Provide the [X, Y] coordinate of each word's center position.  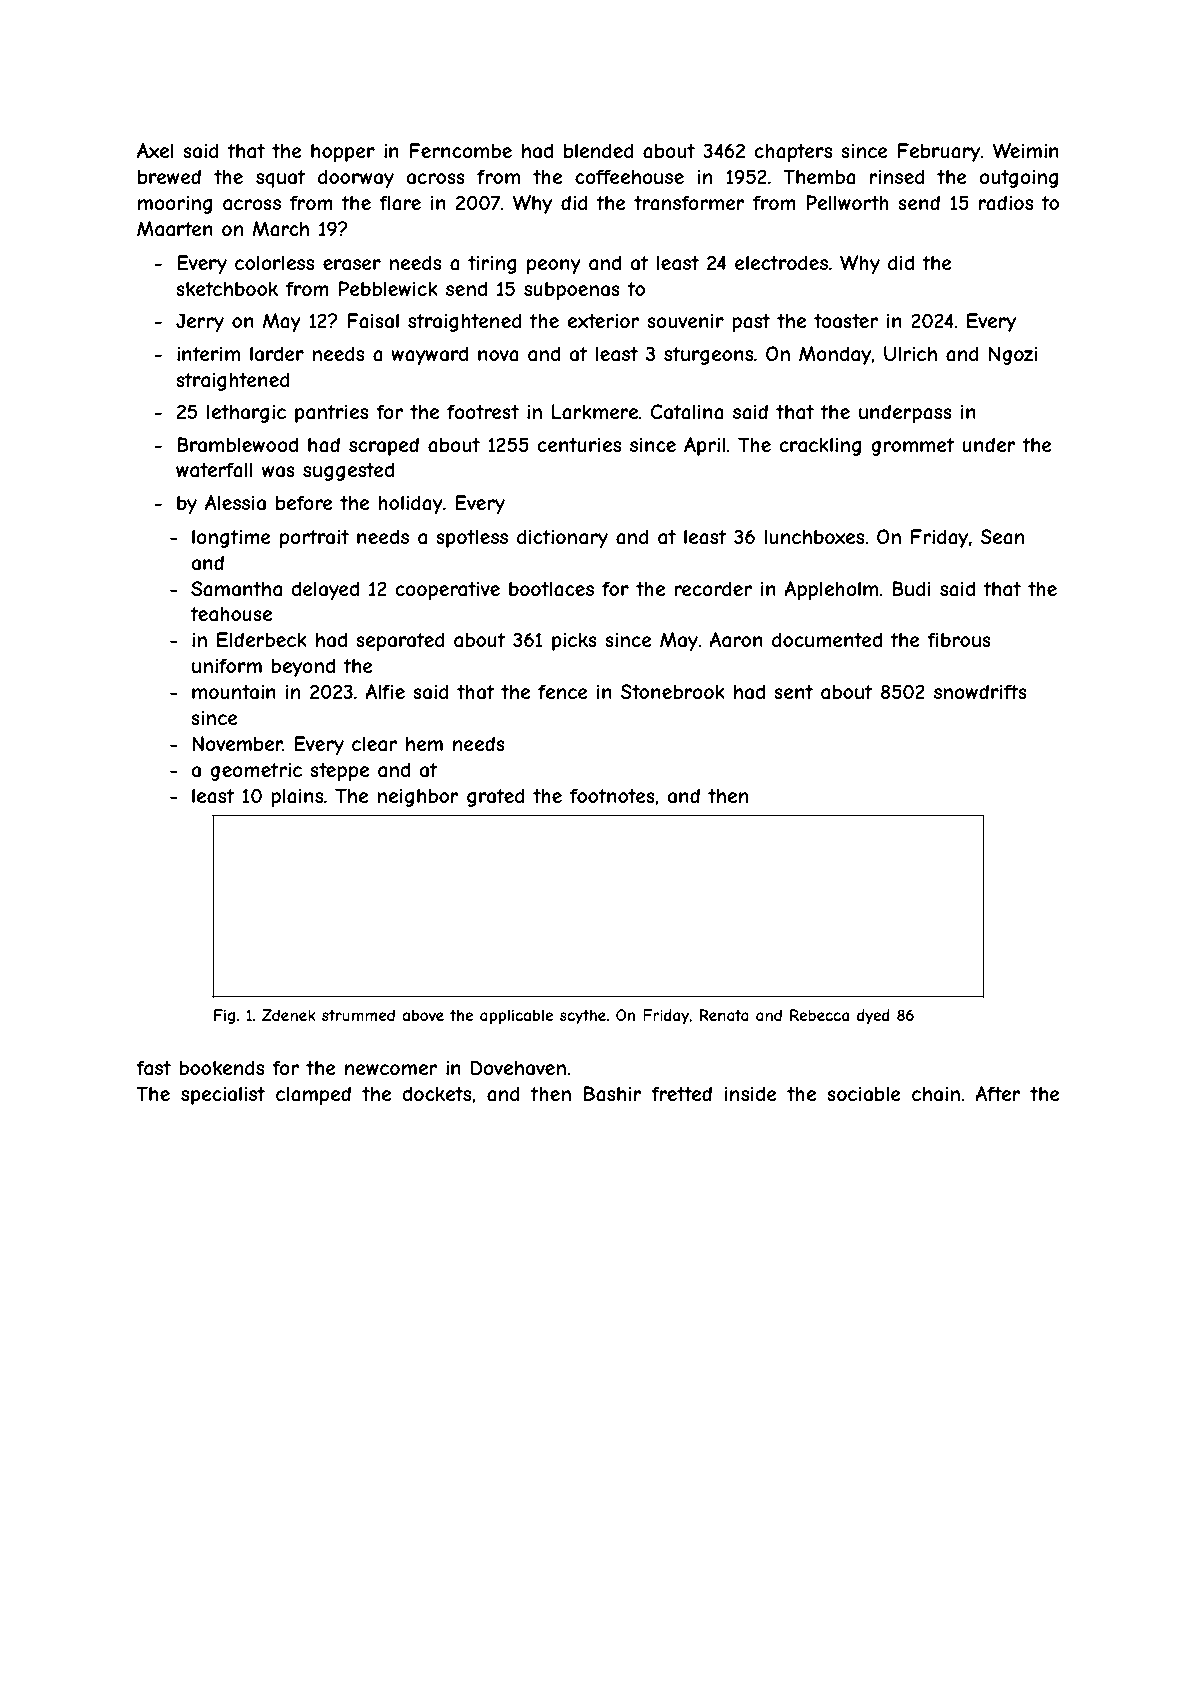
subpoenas [572, 290]
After [998, 1093]
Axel [155, 150]
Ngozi [1013, 355]
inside [751, 1093]
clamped [313, 1095]
